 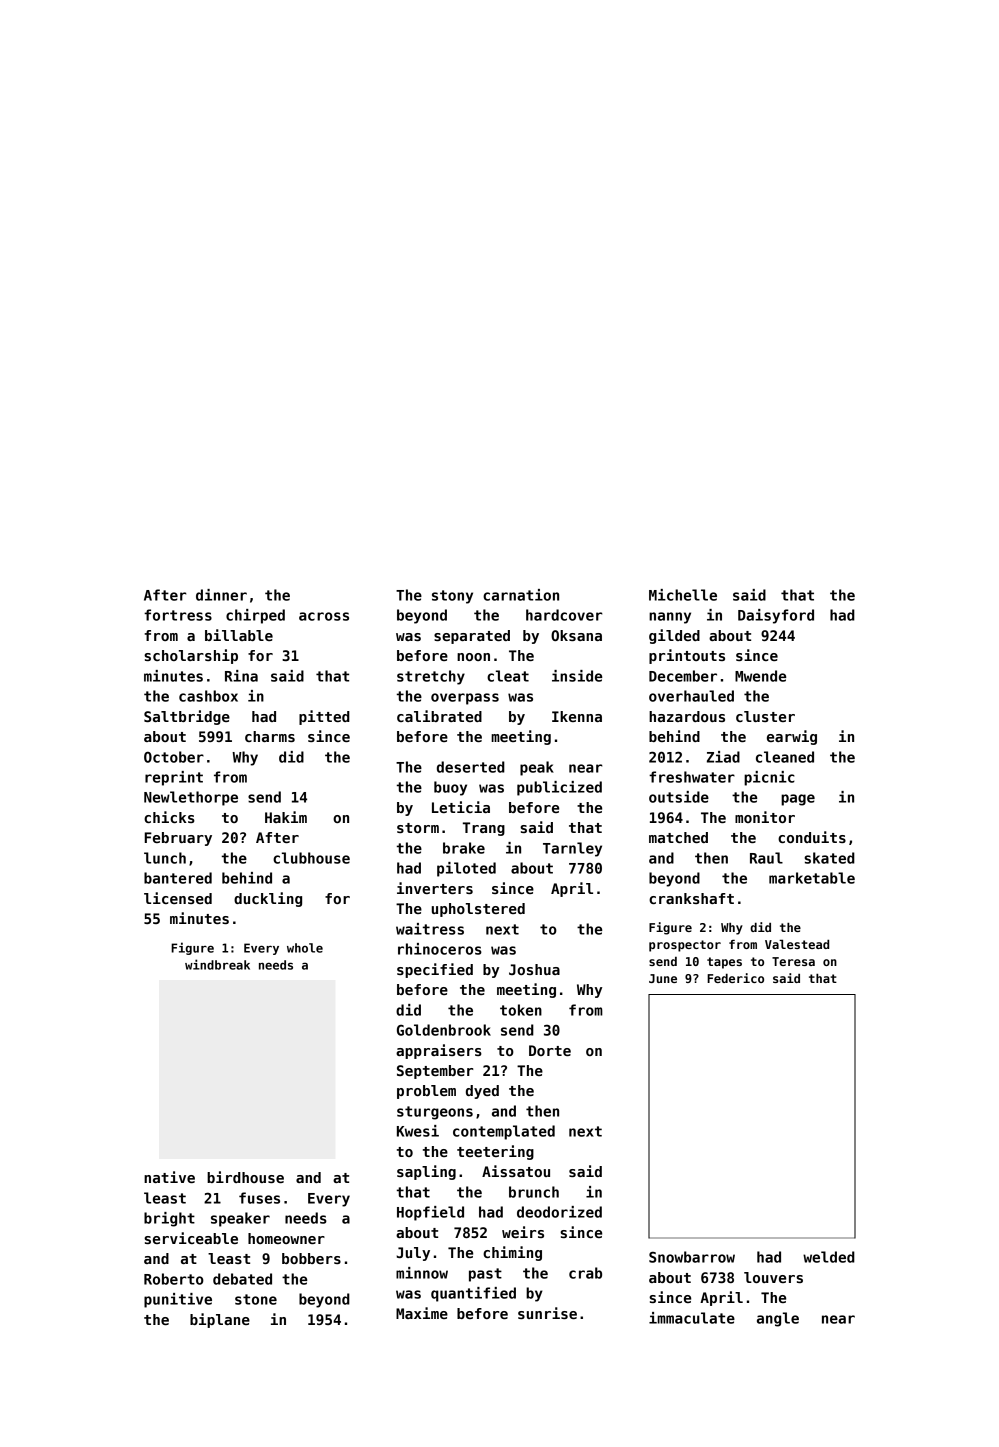 What do you see at coordinates (691, 696) in the document?
I see `overhauled` at bounding box center [691, 696].
